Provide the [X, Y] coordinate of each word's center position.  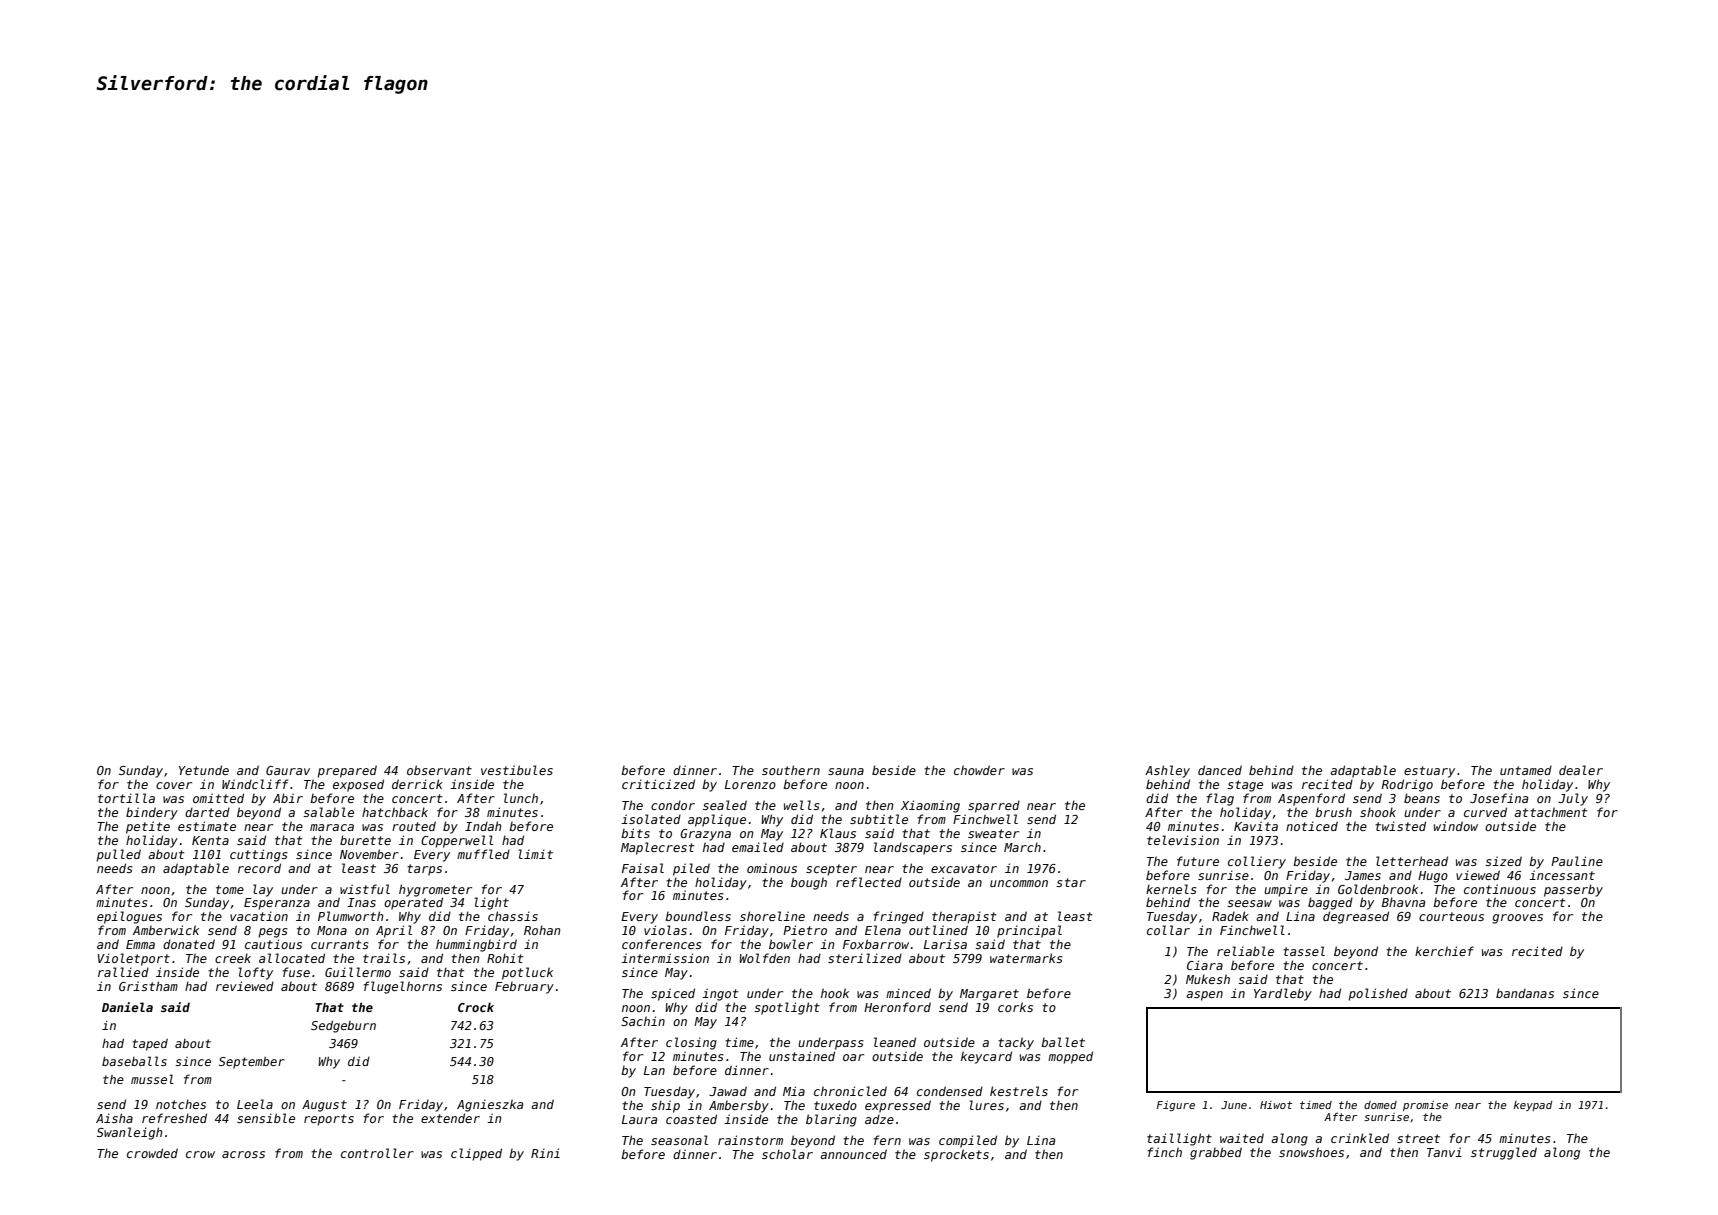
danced [1220, 770]
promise [1425, 1106]
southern [791, 770]
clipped [476, 1154]
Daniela [127, 1007]
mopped [1070, 1057]
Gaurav [288, 770]
